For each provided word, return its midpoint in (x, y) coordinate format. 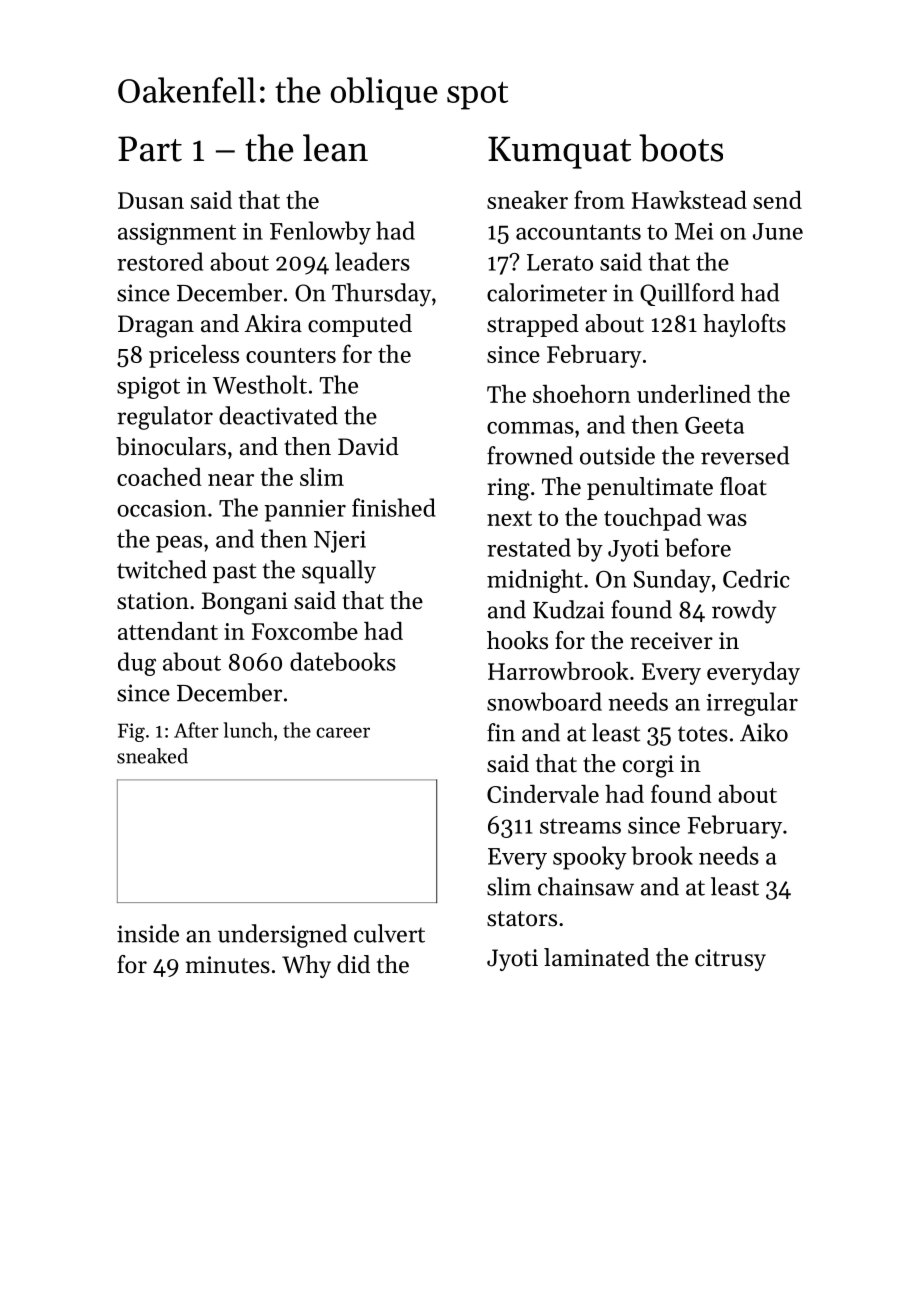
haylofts (744, 325)
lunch (248, 730)
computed (360, 325)
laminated (597, 957)
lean (335, 148)
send (777, 200)
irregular (752, 704)
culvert (389, 933)
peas (179, 544)
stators (522, 919)
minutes (228, 965)
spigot (148, 388)
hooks (517, 640)
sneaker (527, 199)
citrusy (730, 960)
